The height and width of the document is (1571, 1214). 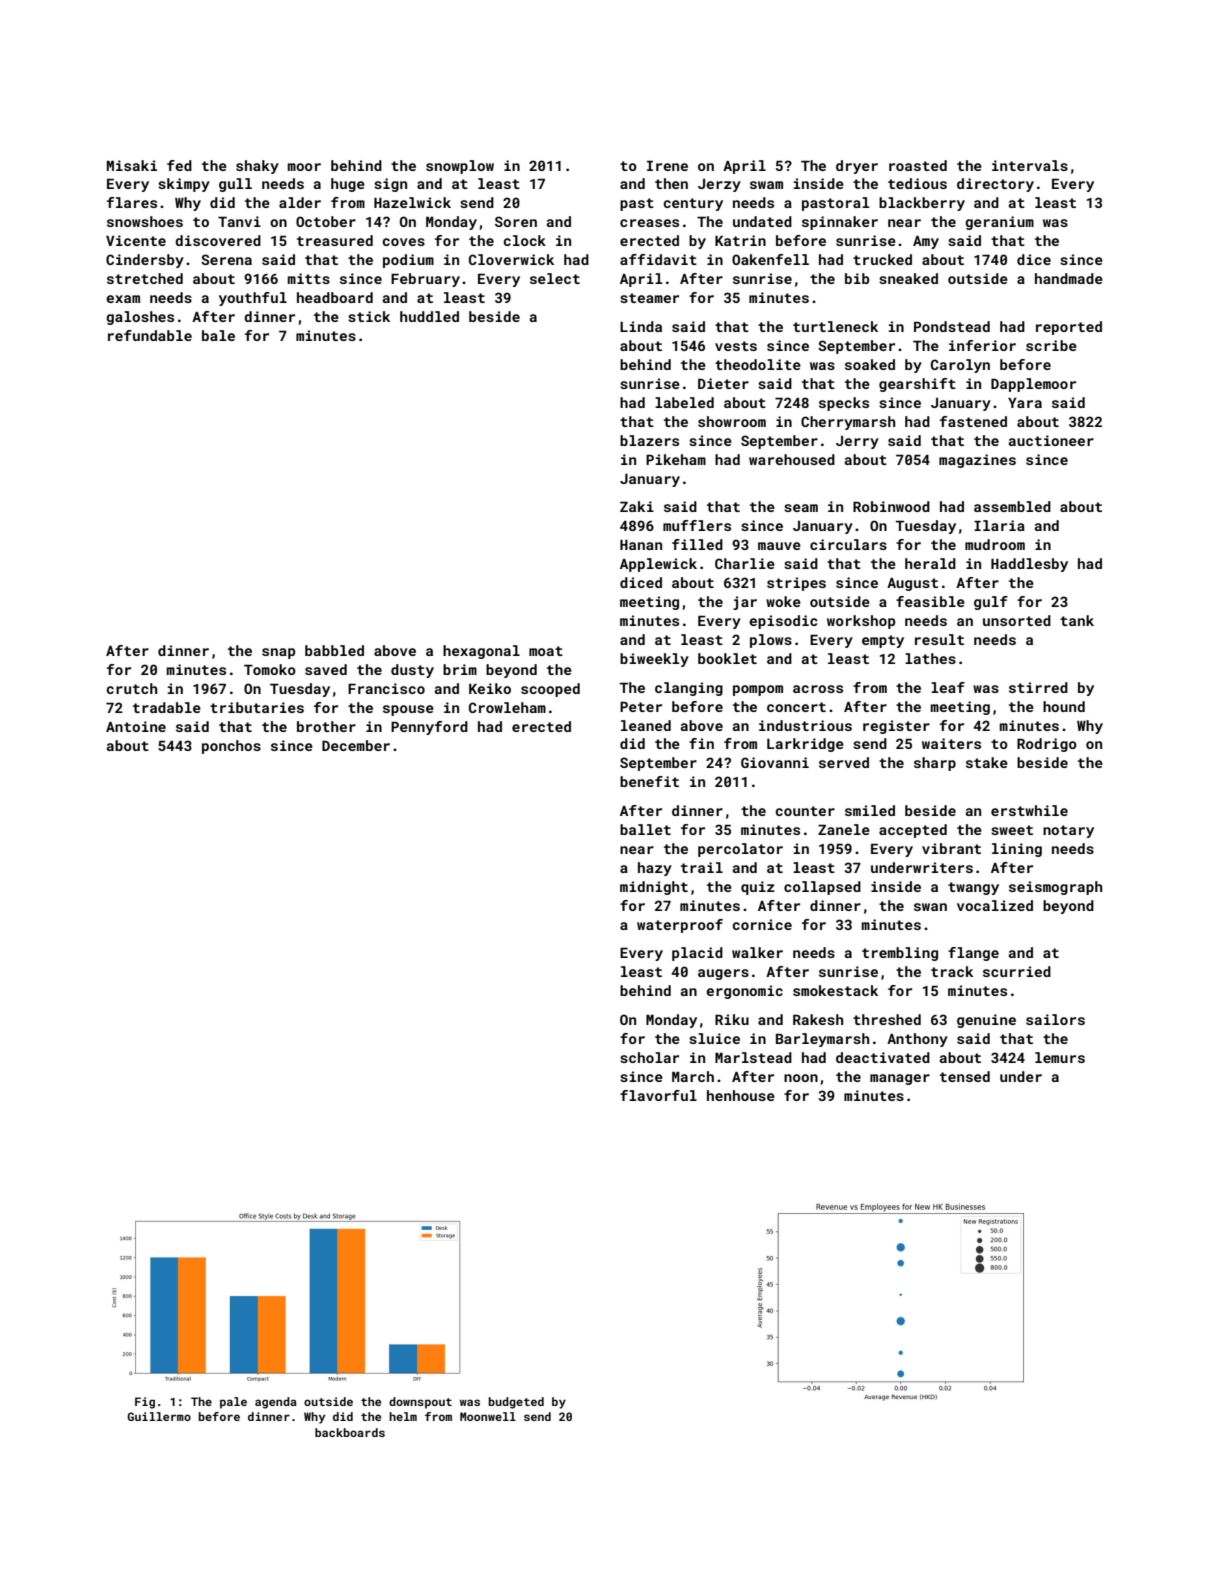 What do you see at coordinates (654, 888) in the document?
I see `midnight` at bounding box center [654, 888].
